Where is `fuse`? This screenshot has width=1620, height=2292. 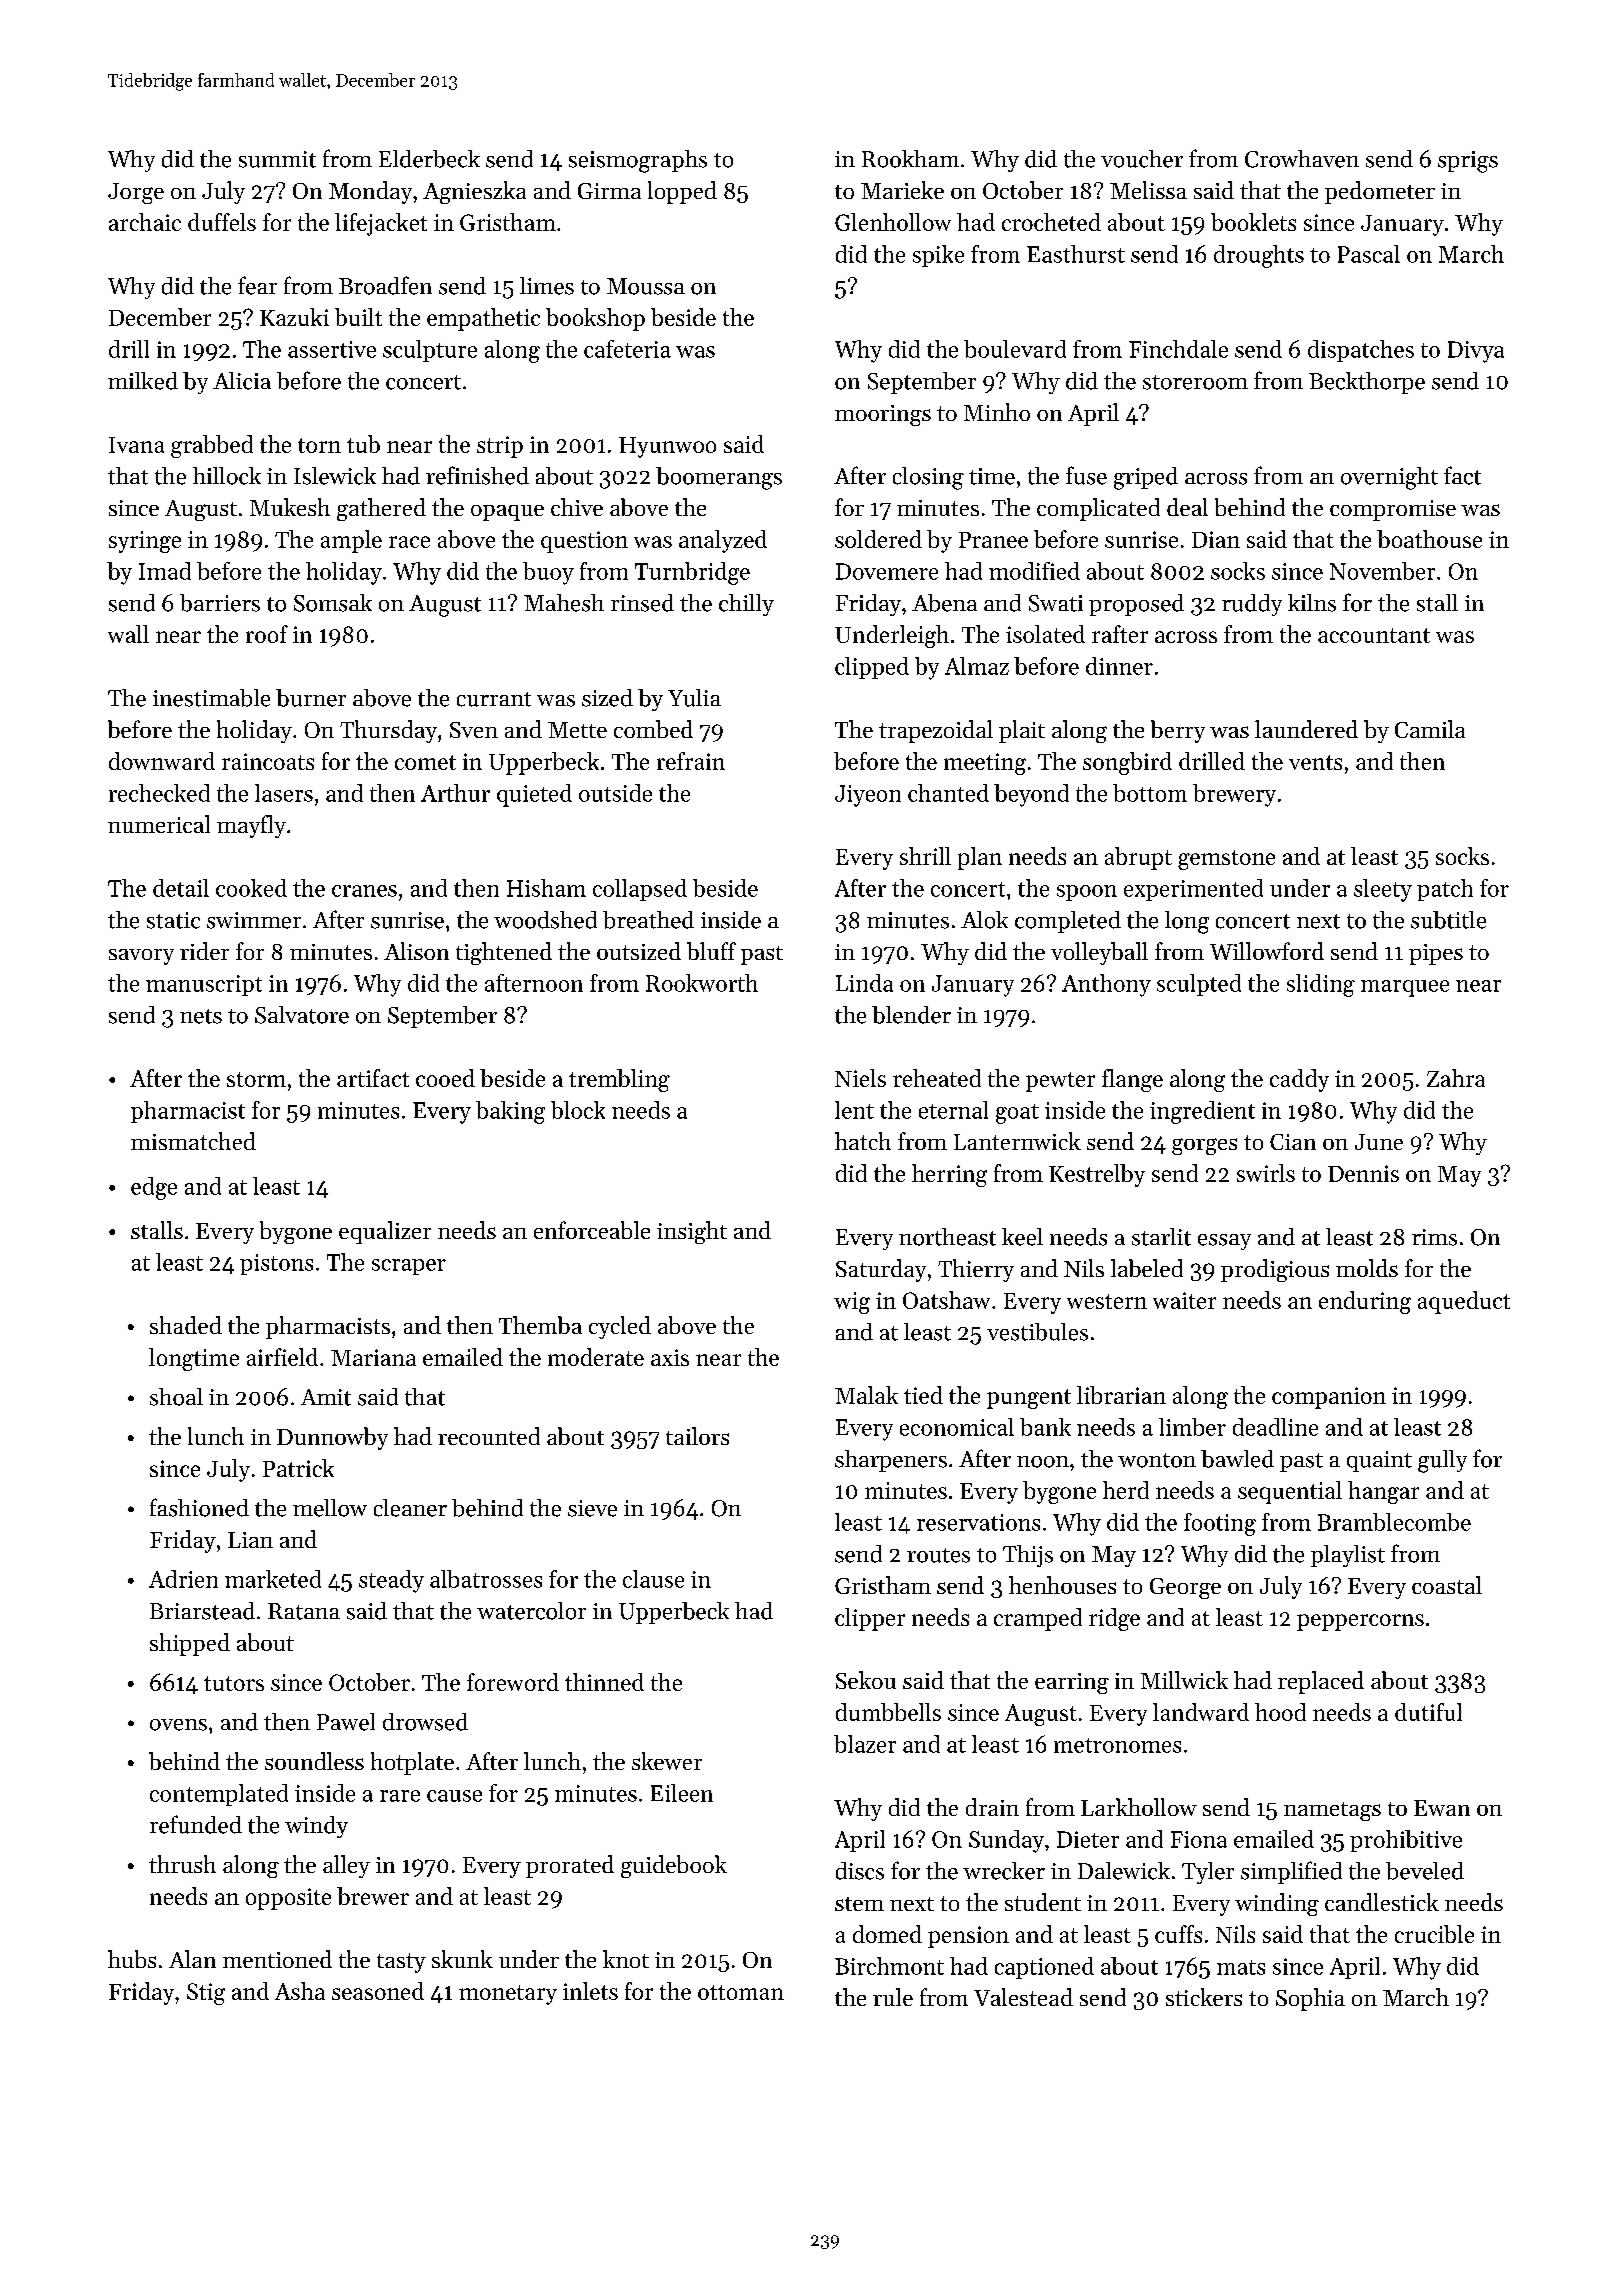
fuse is located at coordinates (1086, 475).
